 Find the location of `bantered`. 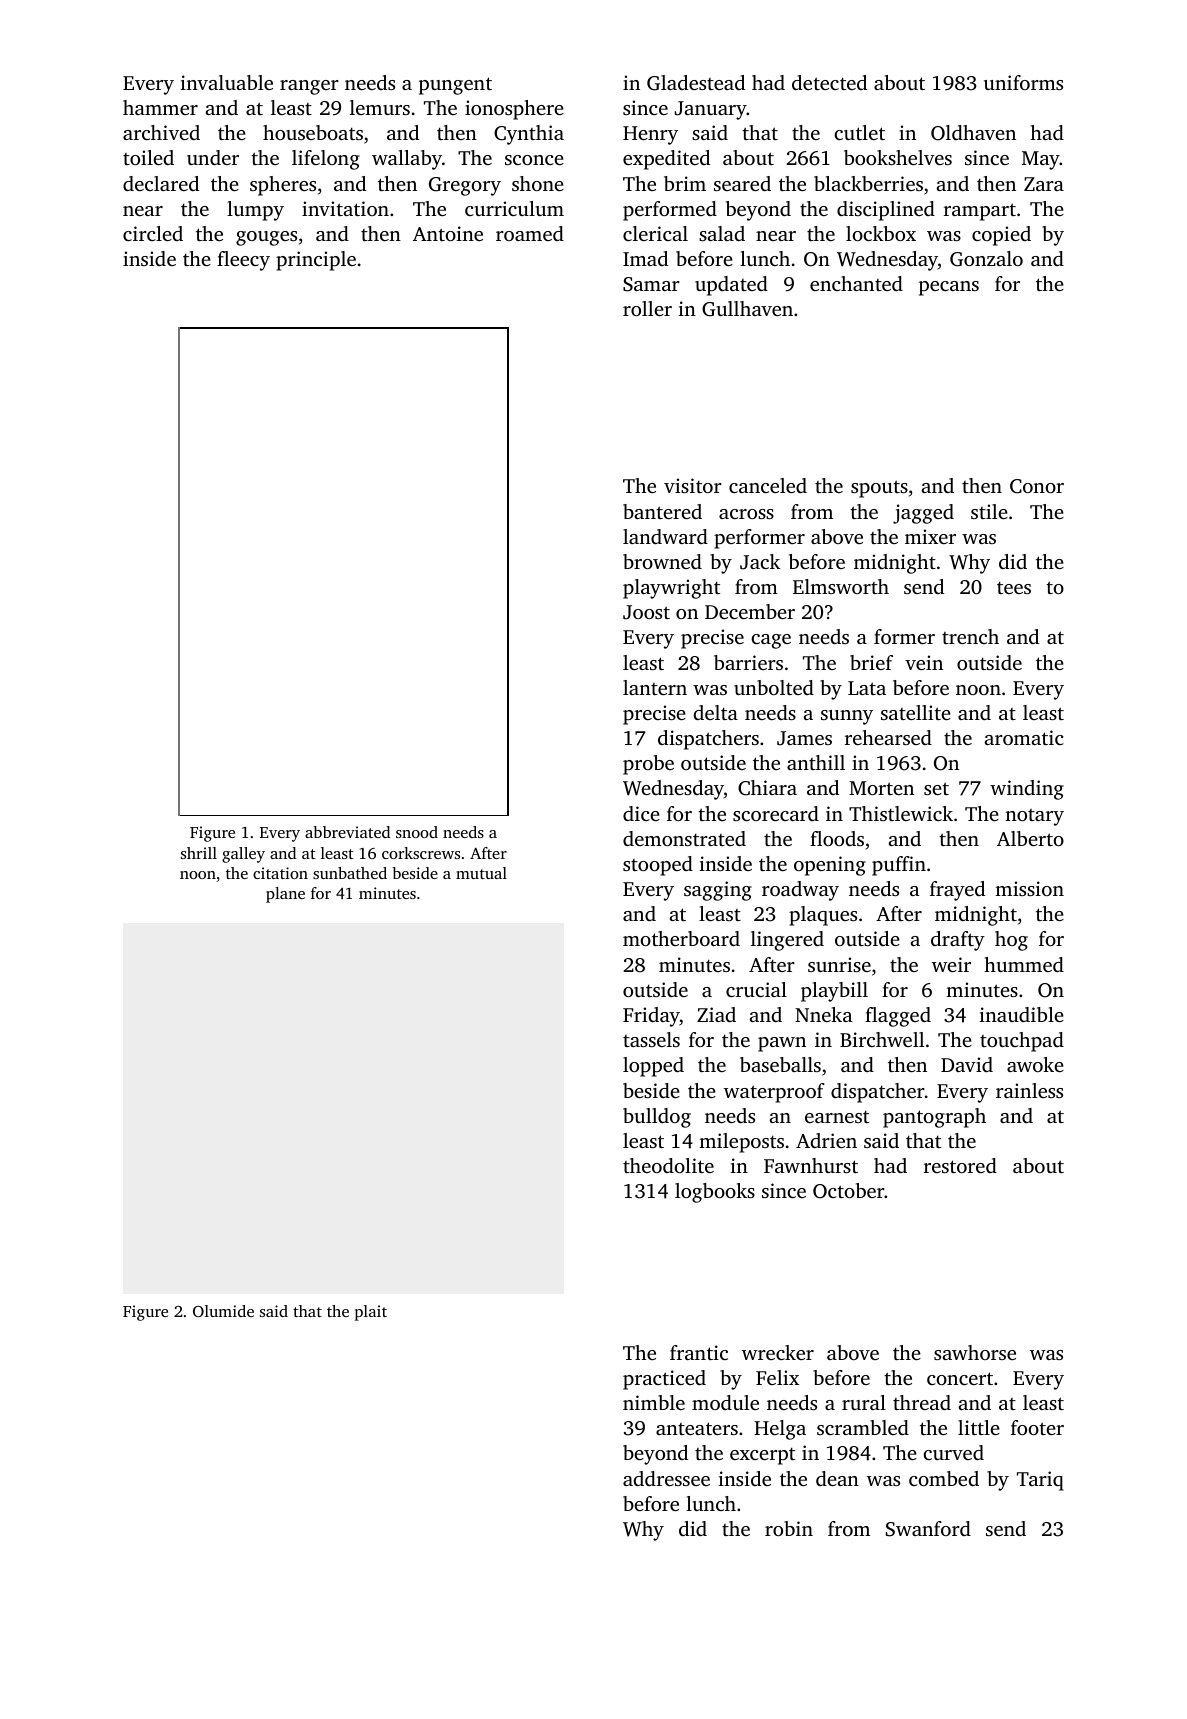

bantered is located at coordinates (662, 511).
